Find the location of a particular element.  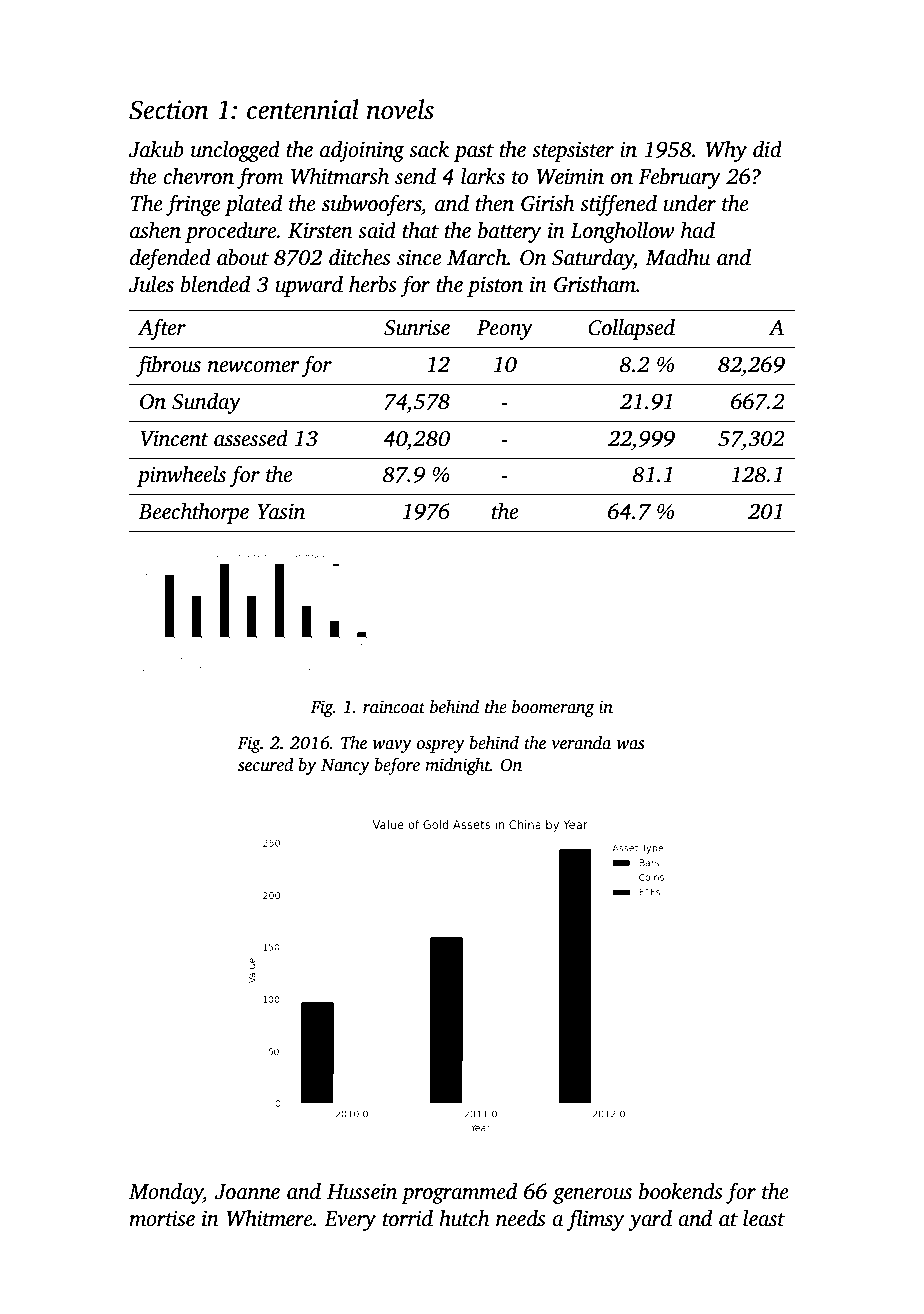

secured is located at coordinates (266, 765).
